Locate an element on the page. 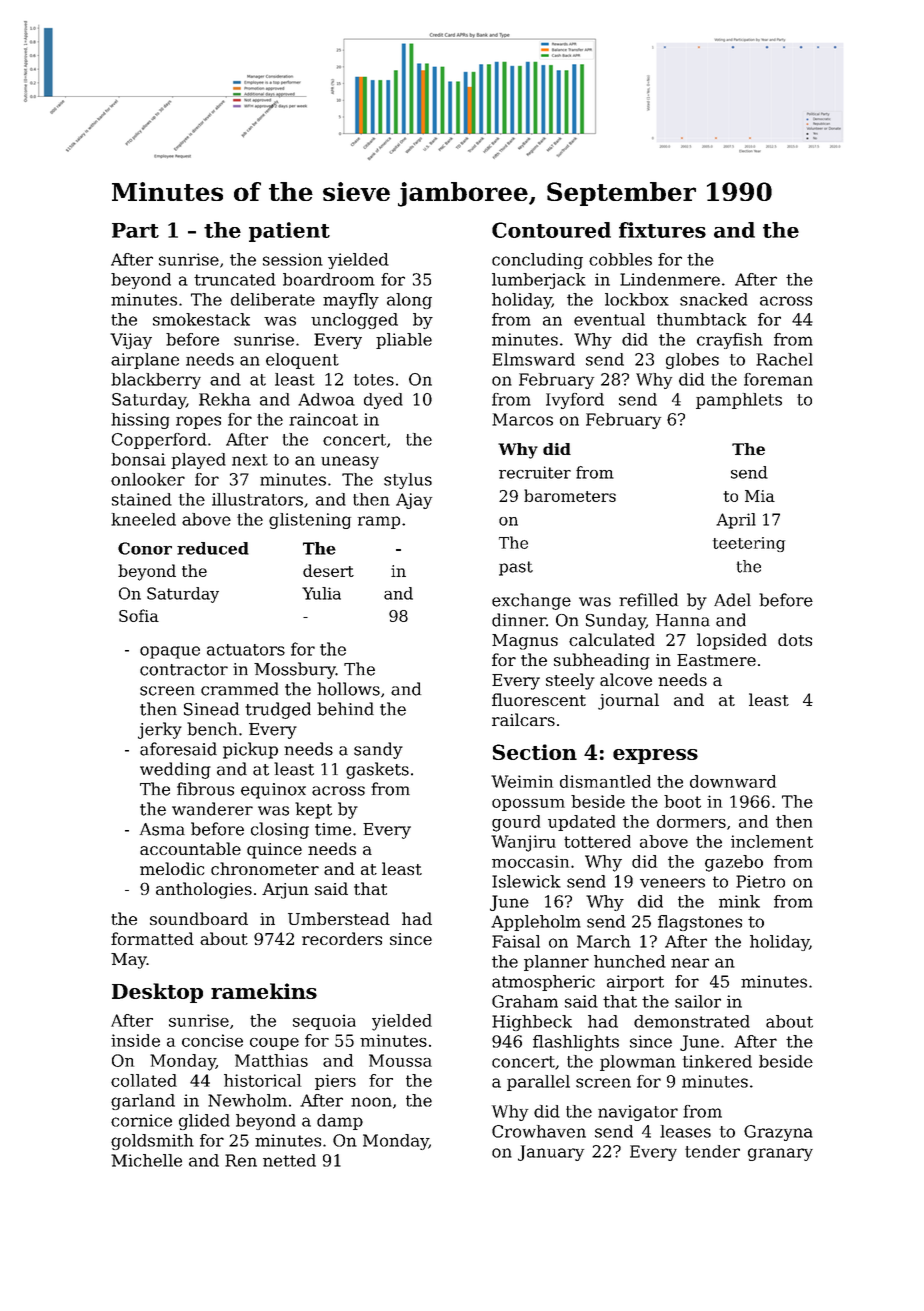 This page has height=1311, width=924. Wanjiru is located at coordinates (523, 843).
